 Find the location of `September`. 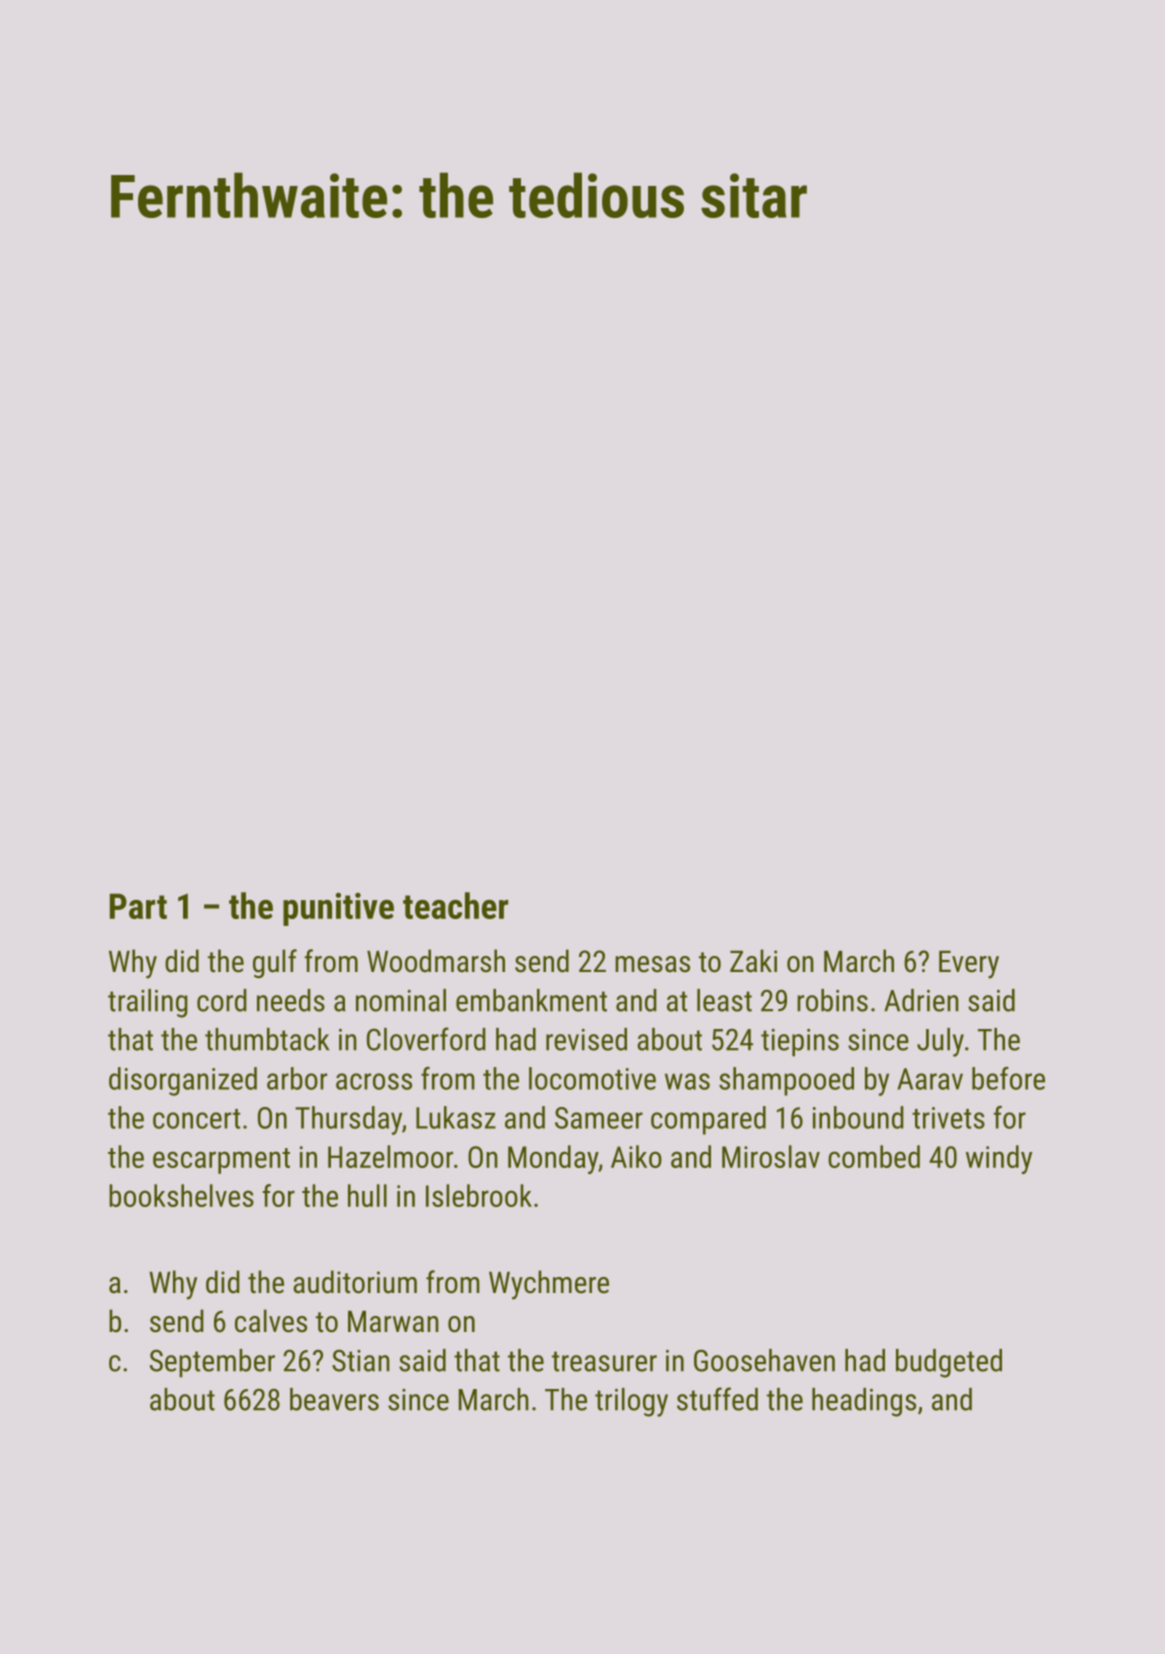

September is located at coordinates (212, 1363).
